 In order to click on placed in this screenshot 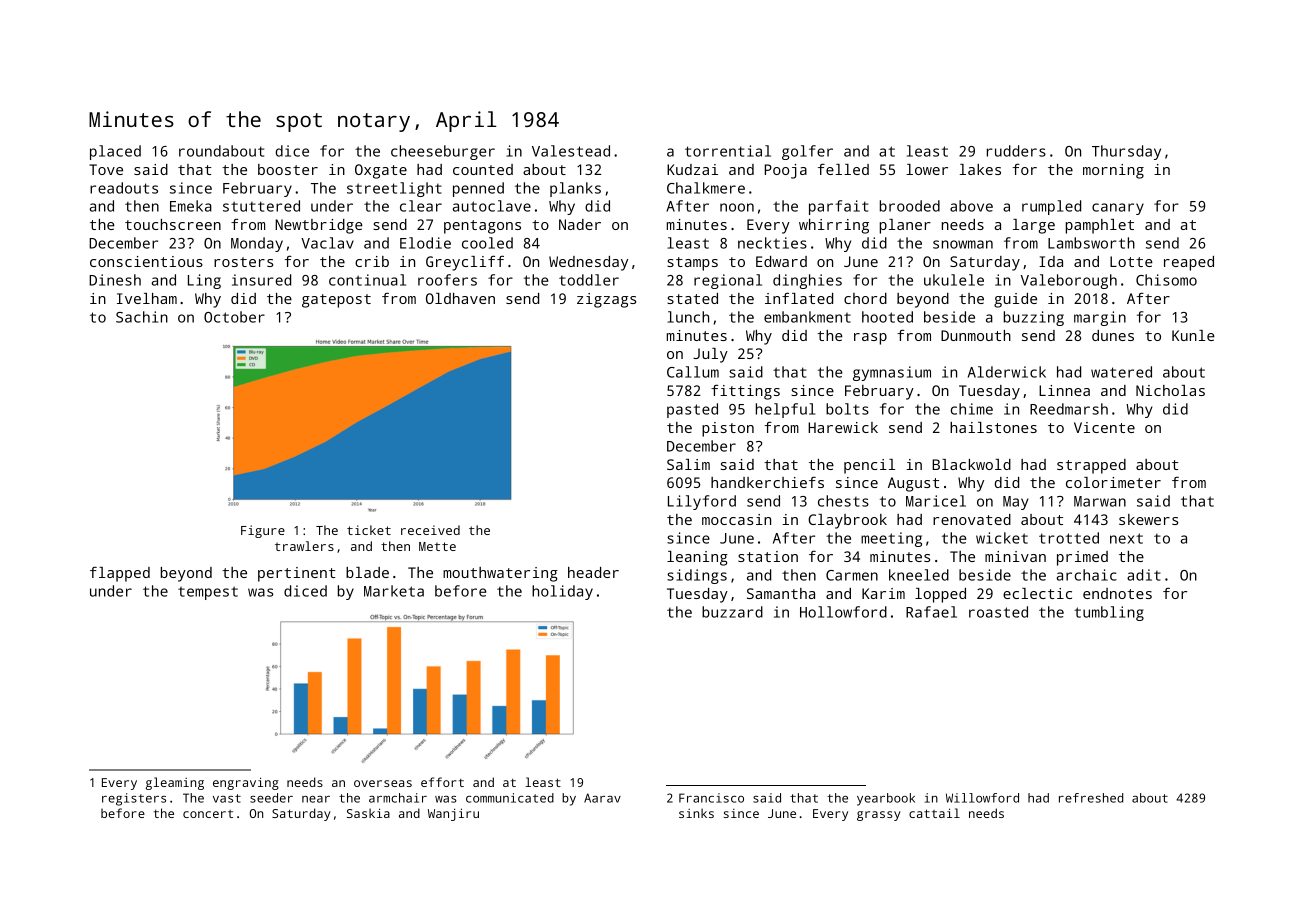, I will do `click(115, 152)`.
